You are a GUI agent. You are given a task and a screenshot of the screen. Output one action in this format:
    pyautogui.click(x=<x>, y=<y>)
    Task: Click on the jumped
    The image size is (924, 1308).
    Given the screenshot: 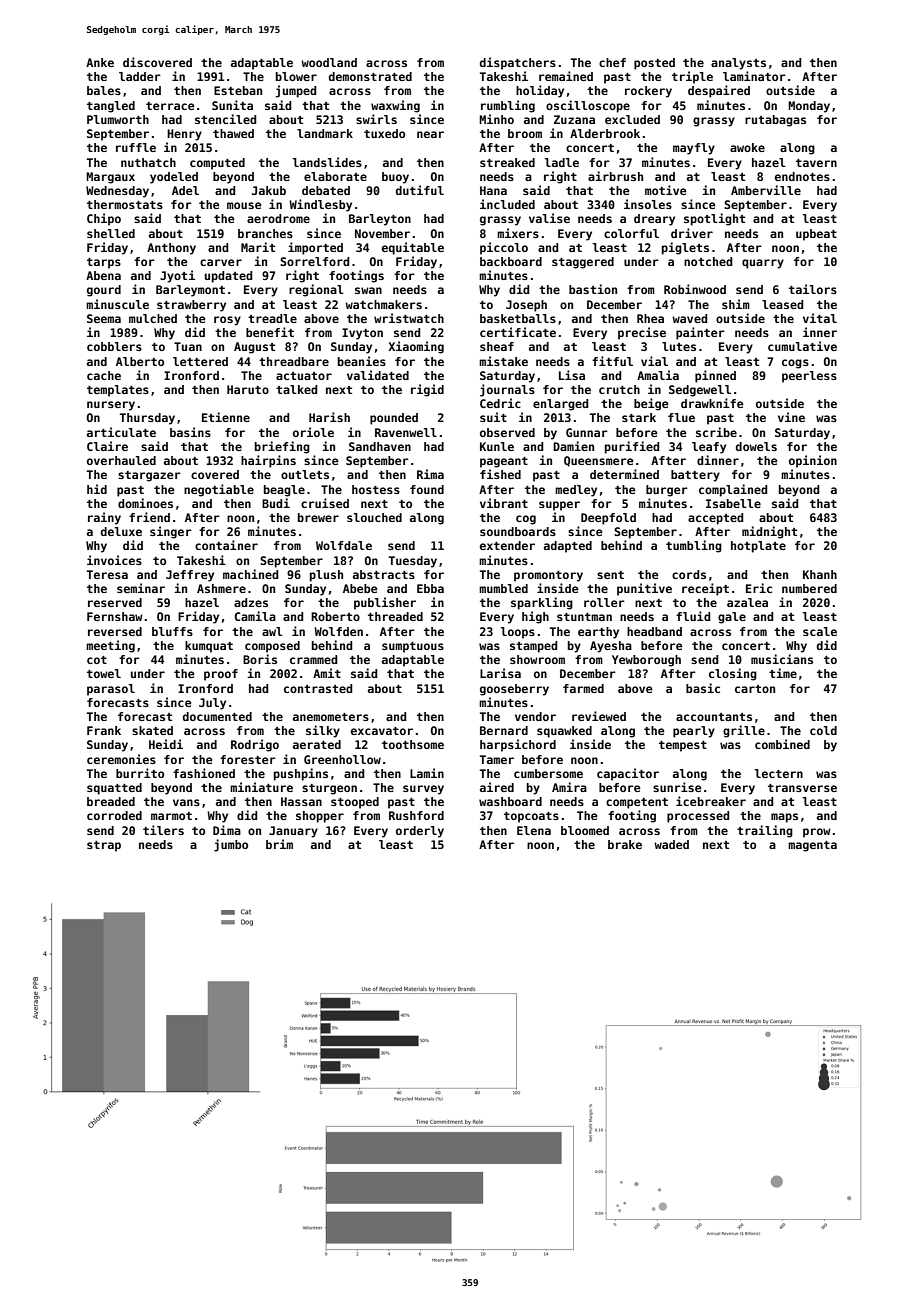 What is the action you would take?
    pyautogui.click(x=296, y=91)
